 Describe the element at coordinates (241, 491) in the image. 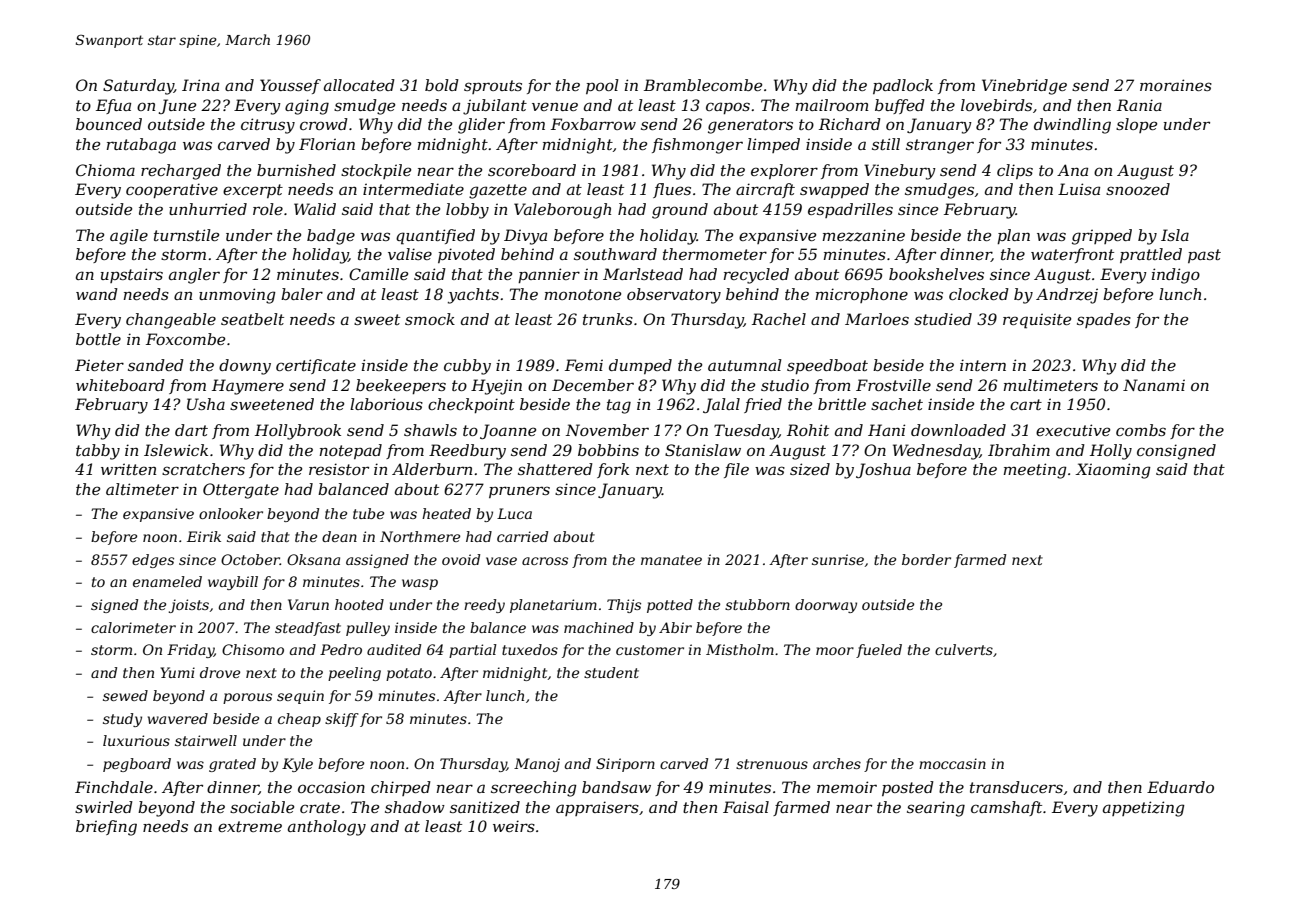

I see `Ottergate` at that location.
